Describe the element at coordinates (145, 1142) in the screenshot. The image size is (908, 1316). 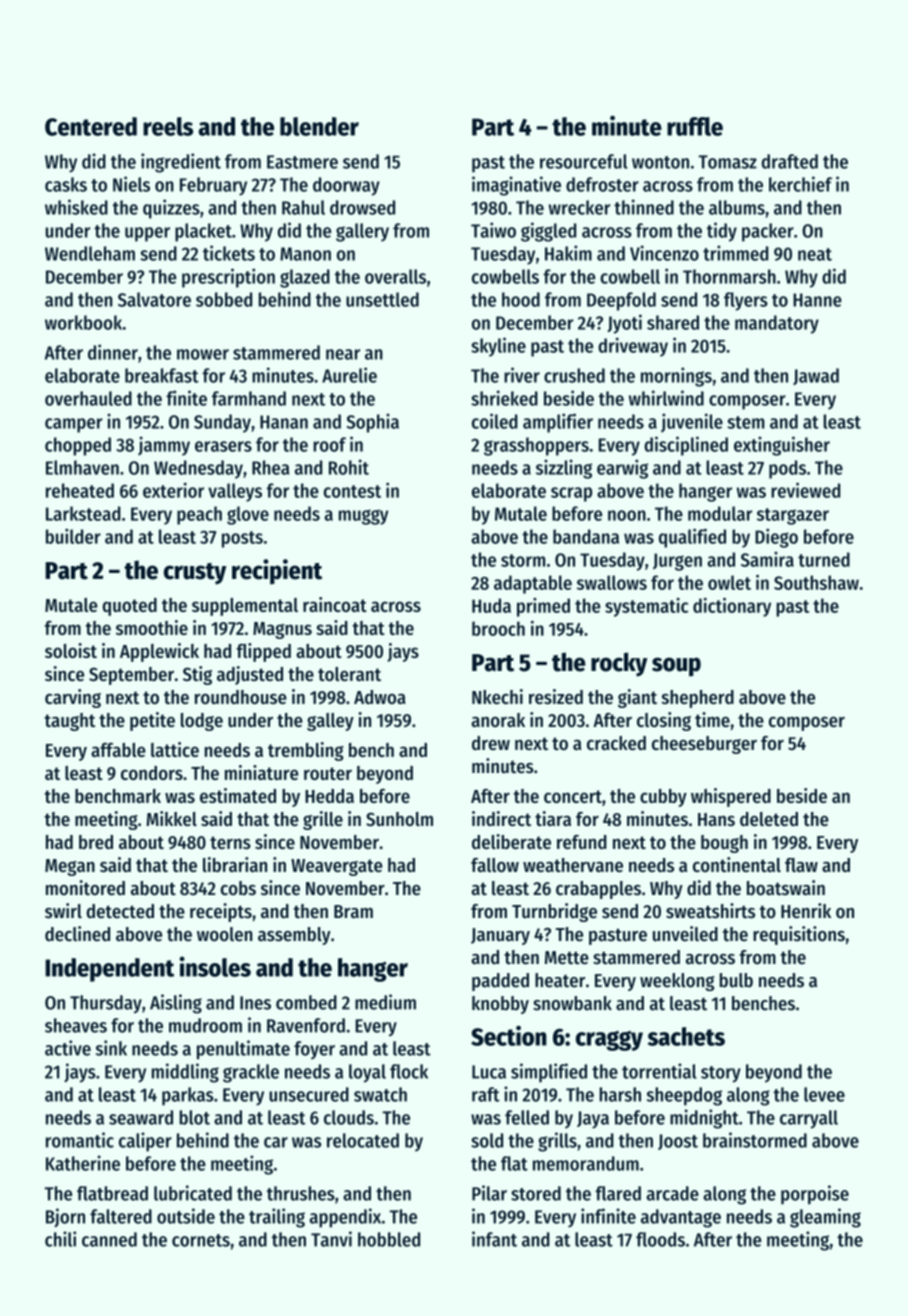
I see `caliper` at that location.
